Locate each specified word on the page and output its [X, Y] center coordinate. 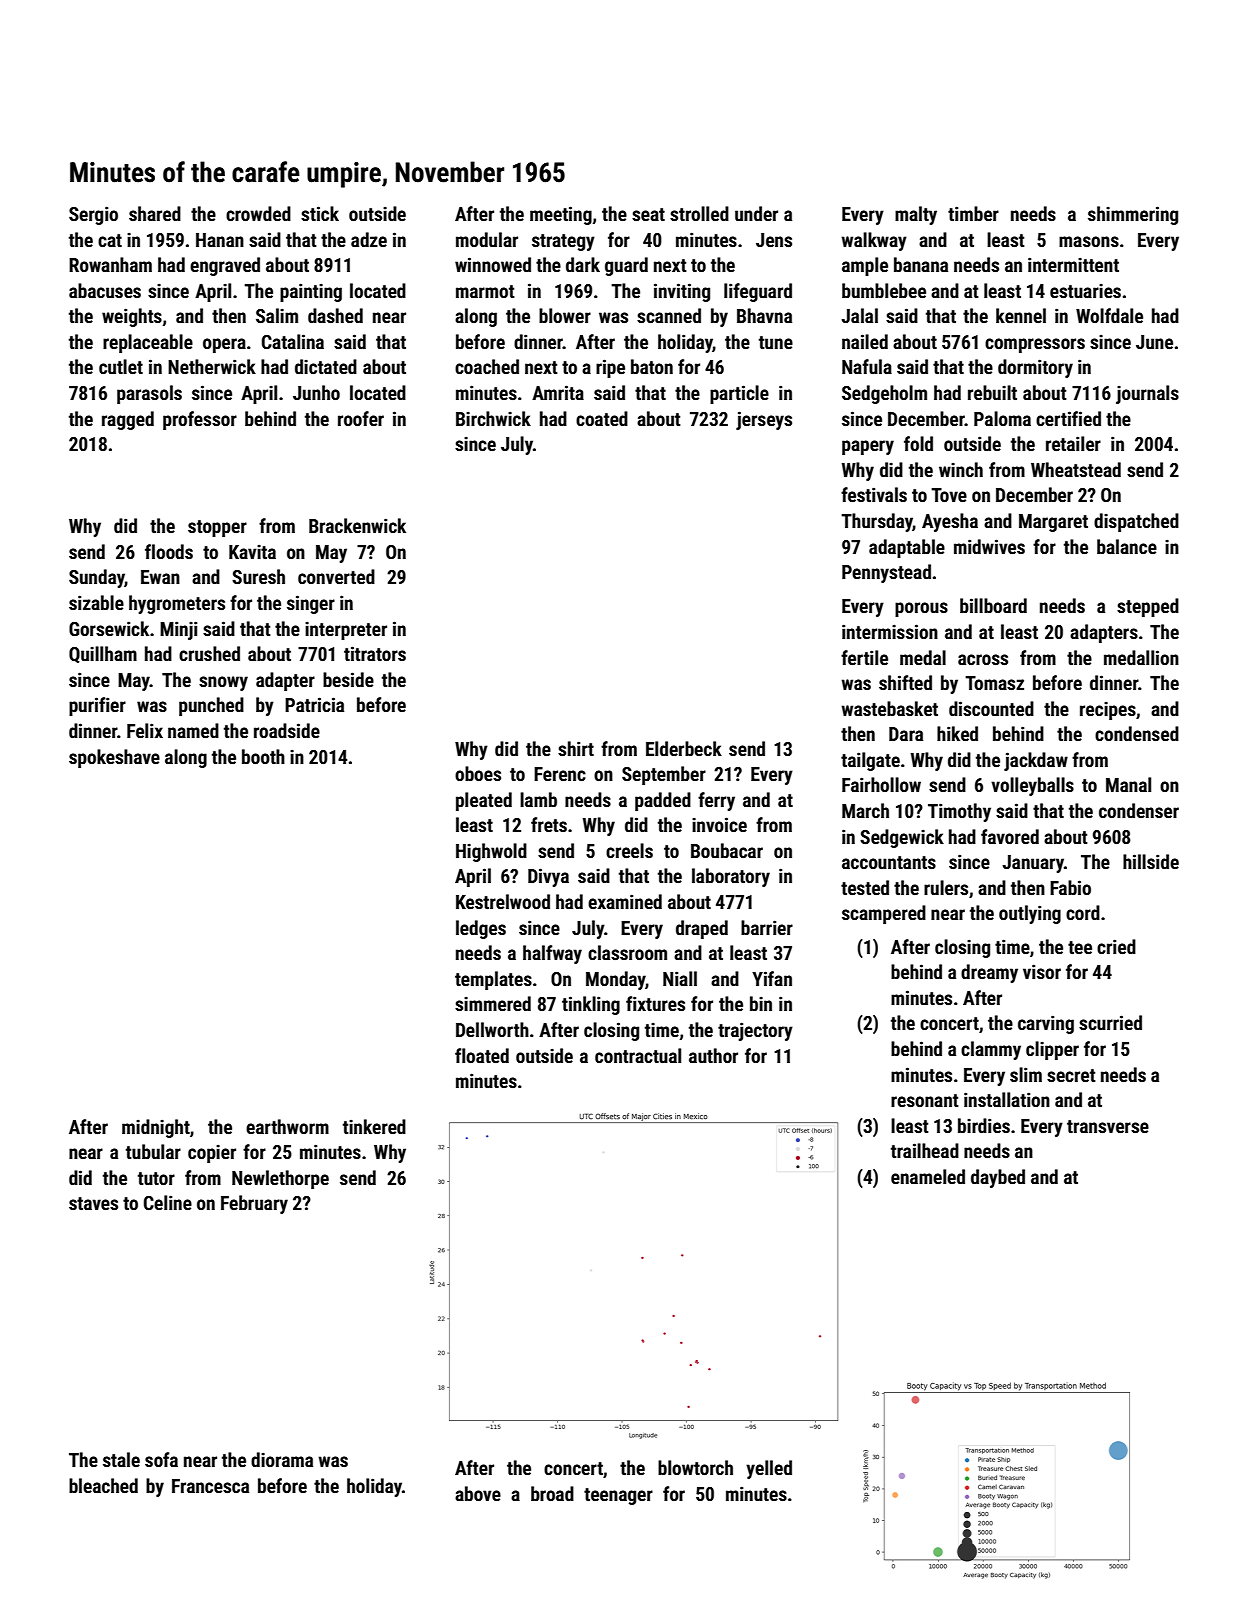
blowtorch [695, 1467]
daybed [998, 1178]
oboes [478, 773]
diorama [282, 1459]
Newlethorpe [280, 1179]
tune [776, 342]
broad [552, 1493]
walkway [874, 241]
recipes [1108, 710]
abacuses [105, 290]
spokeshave [114, 758]
